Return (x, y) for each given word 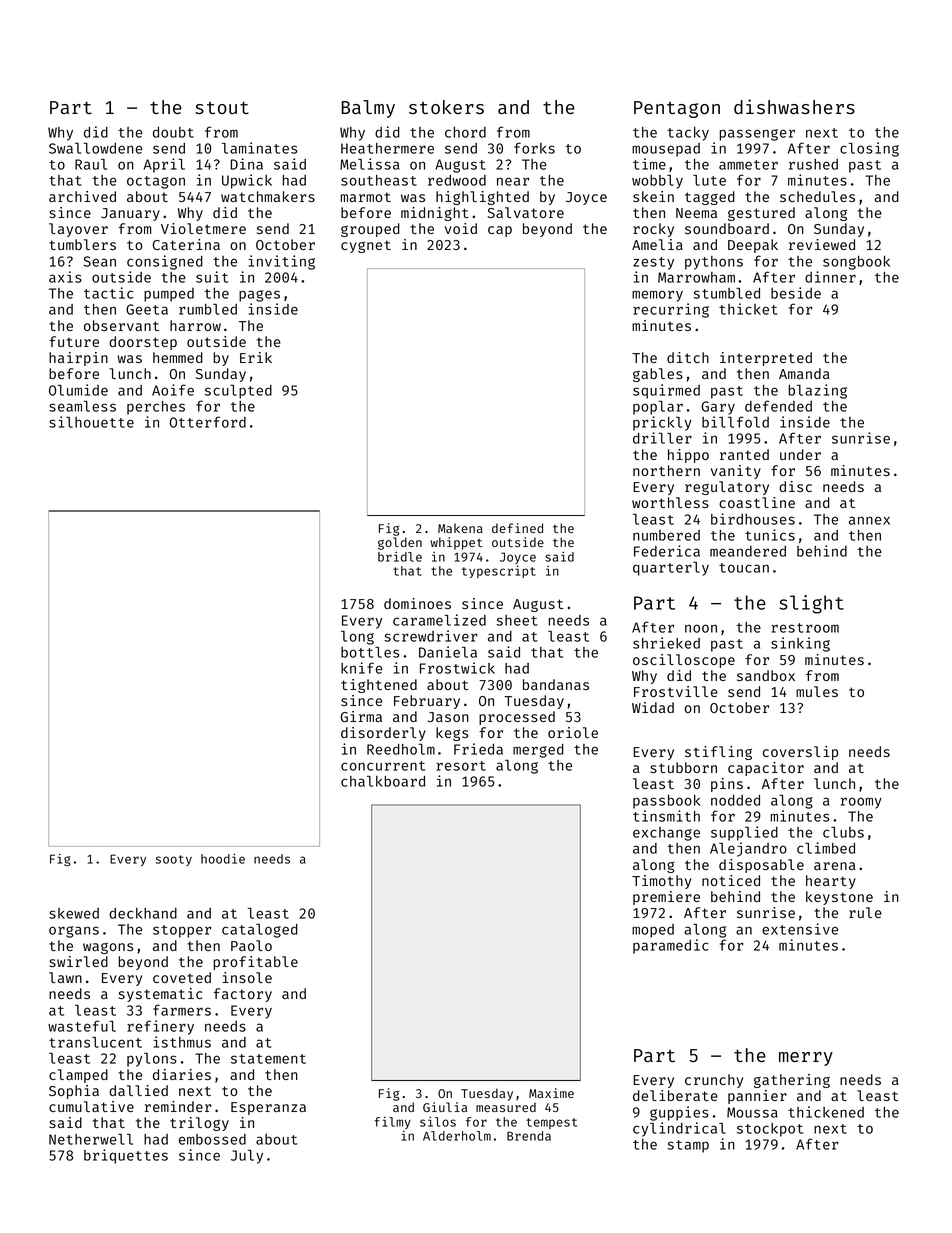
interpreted (766, 359)
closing (869, 149)
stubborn (683, 767)
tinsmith (666, 816)
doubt (173, 132)
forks (534, 148)
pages (259, 296)
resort (461, 766)
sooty (174, 860)
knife (361, 668)
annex (869, 520)
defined (517, 528)
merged (538, 751)
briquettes (126, 1156)
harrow (195, 325)
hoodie (223, 858)
